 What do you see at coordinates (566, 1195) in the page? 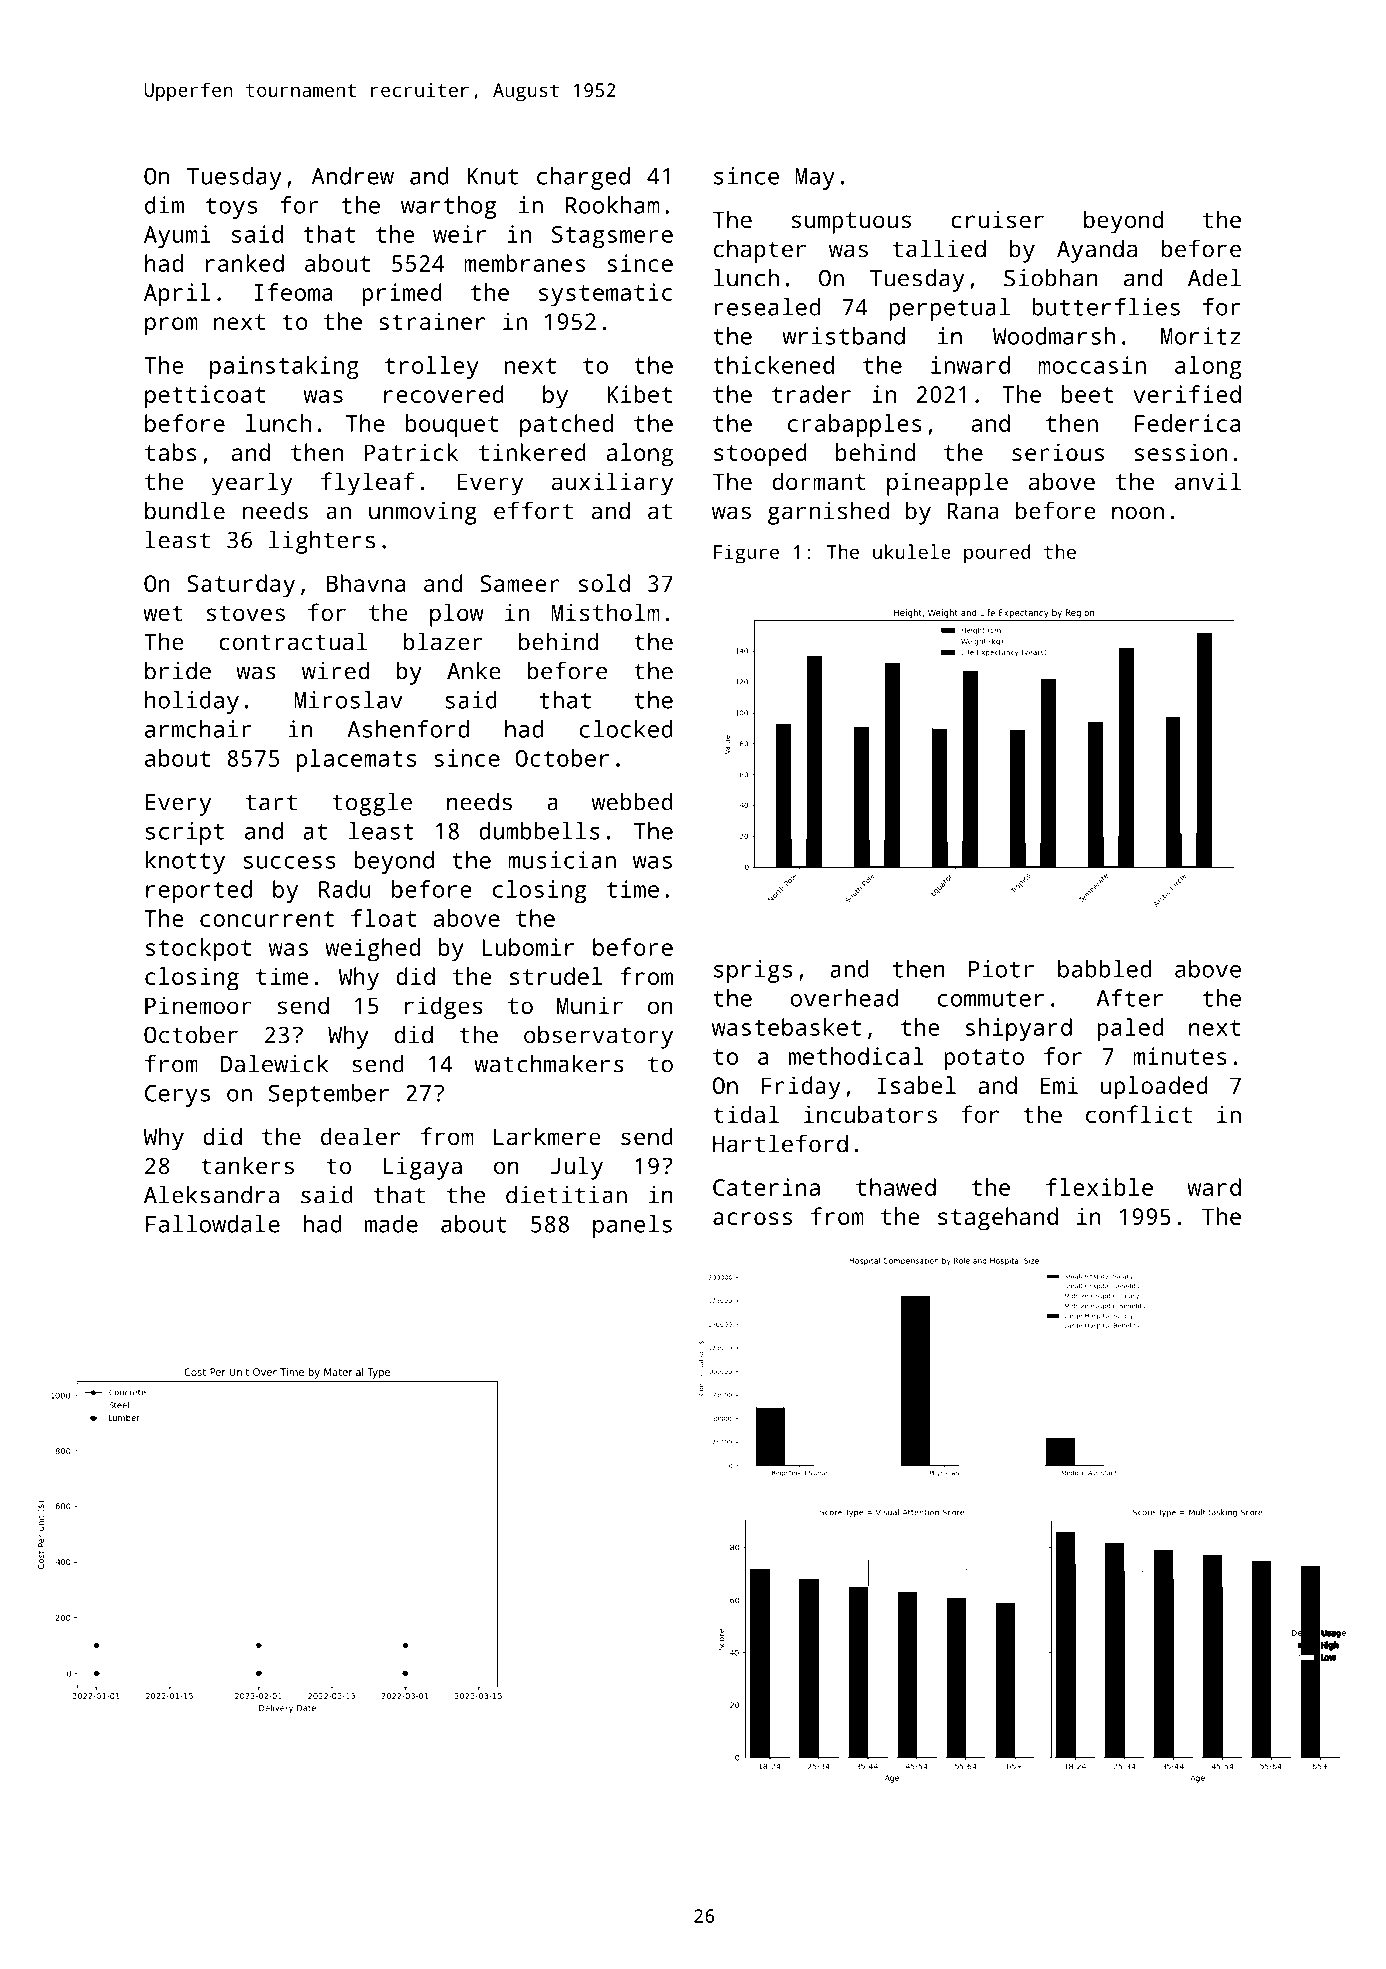
I see `dietitian` at bounding box center [566, 1195].
